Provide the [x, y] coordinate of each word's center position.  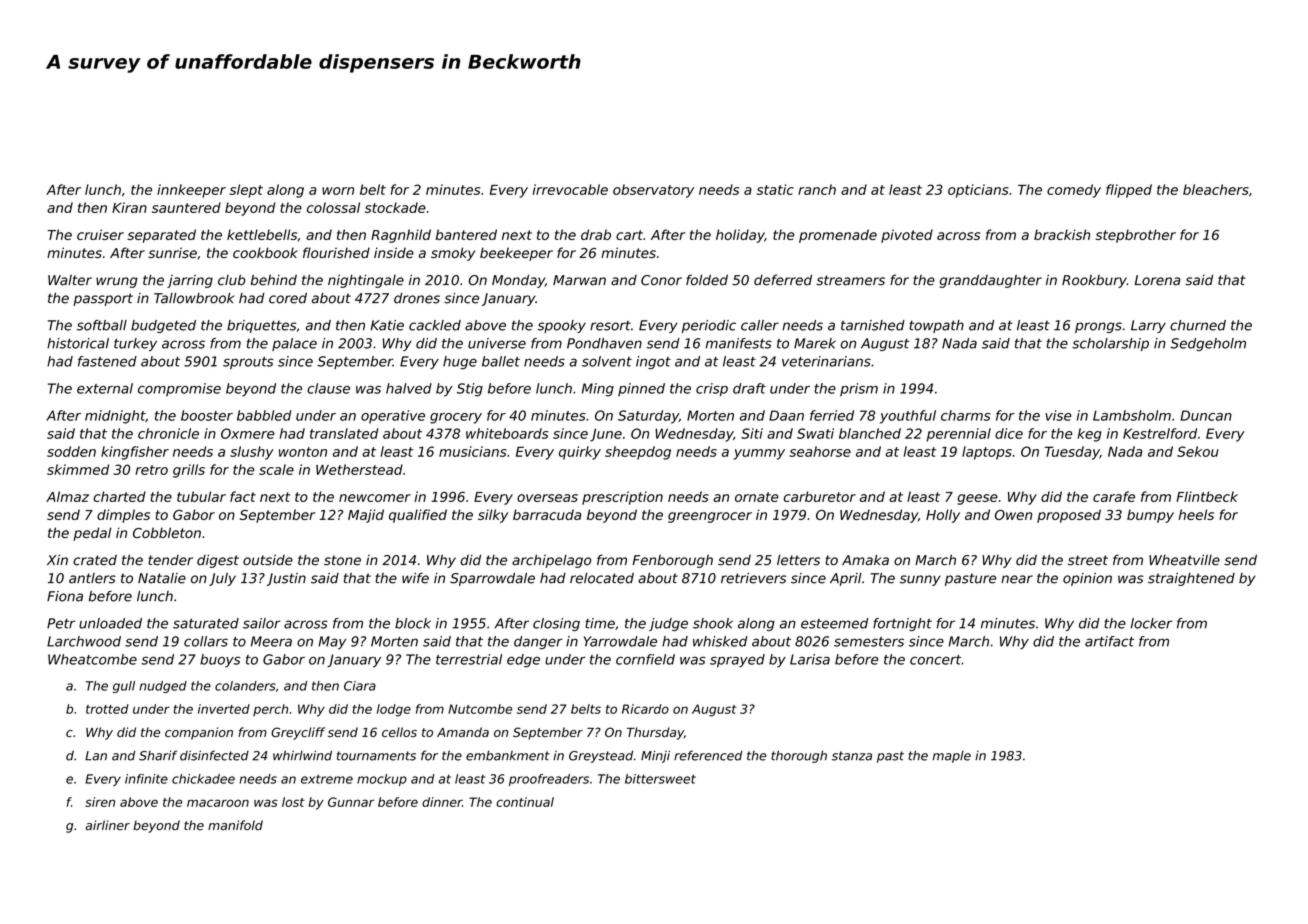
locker [1151, 623]
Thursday [655, 733]
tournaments [376, 756]
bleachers [1216, 189]
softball [102, 325]
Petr [61, 623]
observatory [653, 191]
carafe [1114, 496]
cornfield [645, 659]
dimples [123, 516]
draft [749, 388]
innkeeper [191, 191]
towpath [936, 326]
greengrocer [710, 517]
